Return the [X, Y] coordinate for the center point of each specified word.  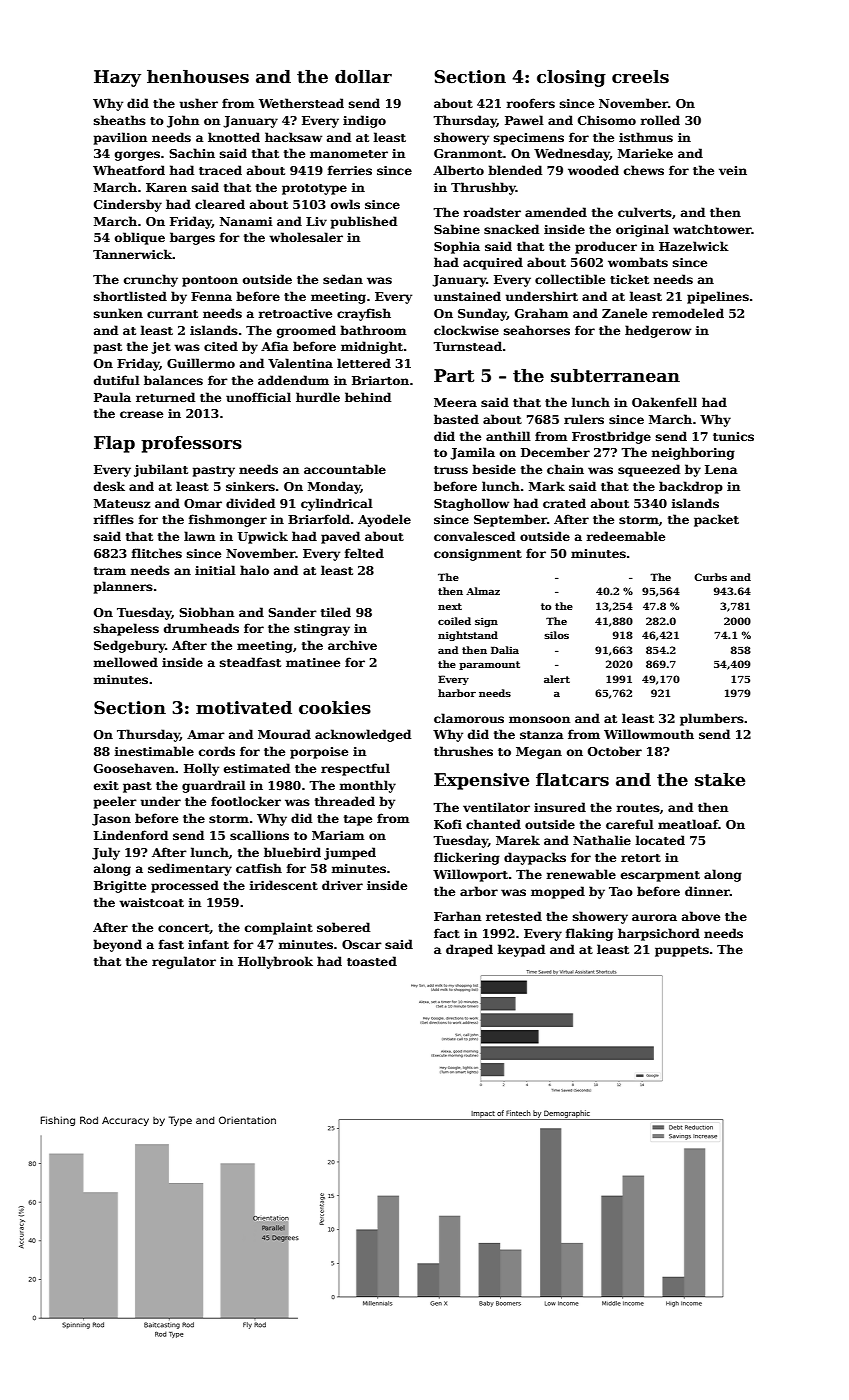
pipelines [718, 297]
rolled [660, 120]
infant [208, 944]
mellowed [126, 662]
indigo [364, 121]
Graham [541, 313]
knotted [234, 137]
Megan [539, 753]
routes [638, 808]
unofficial [258, 397]
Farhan [457, 916]
